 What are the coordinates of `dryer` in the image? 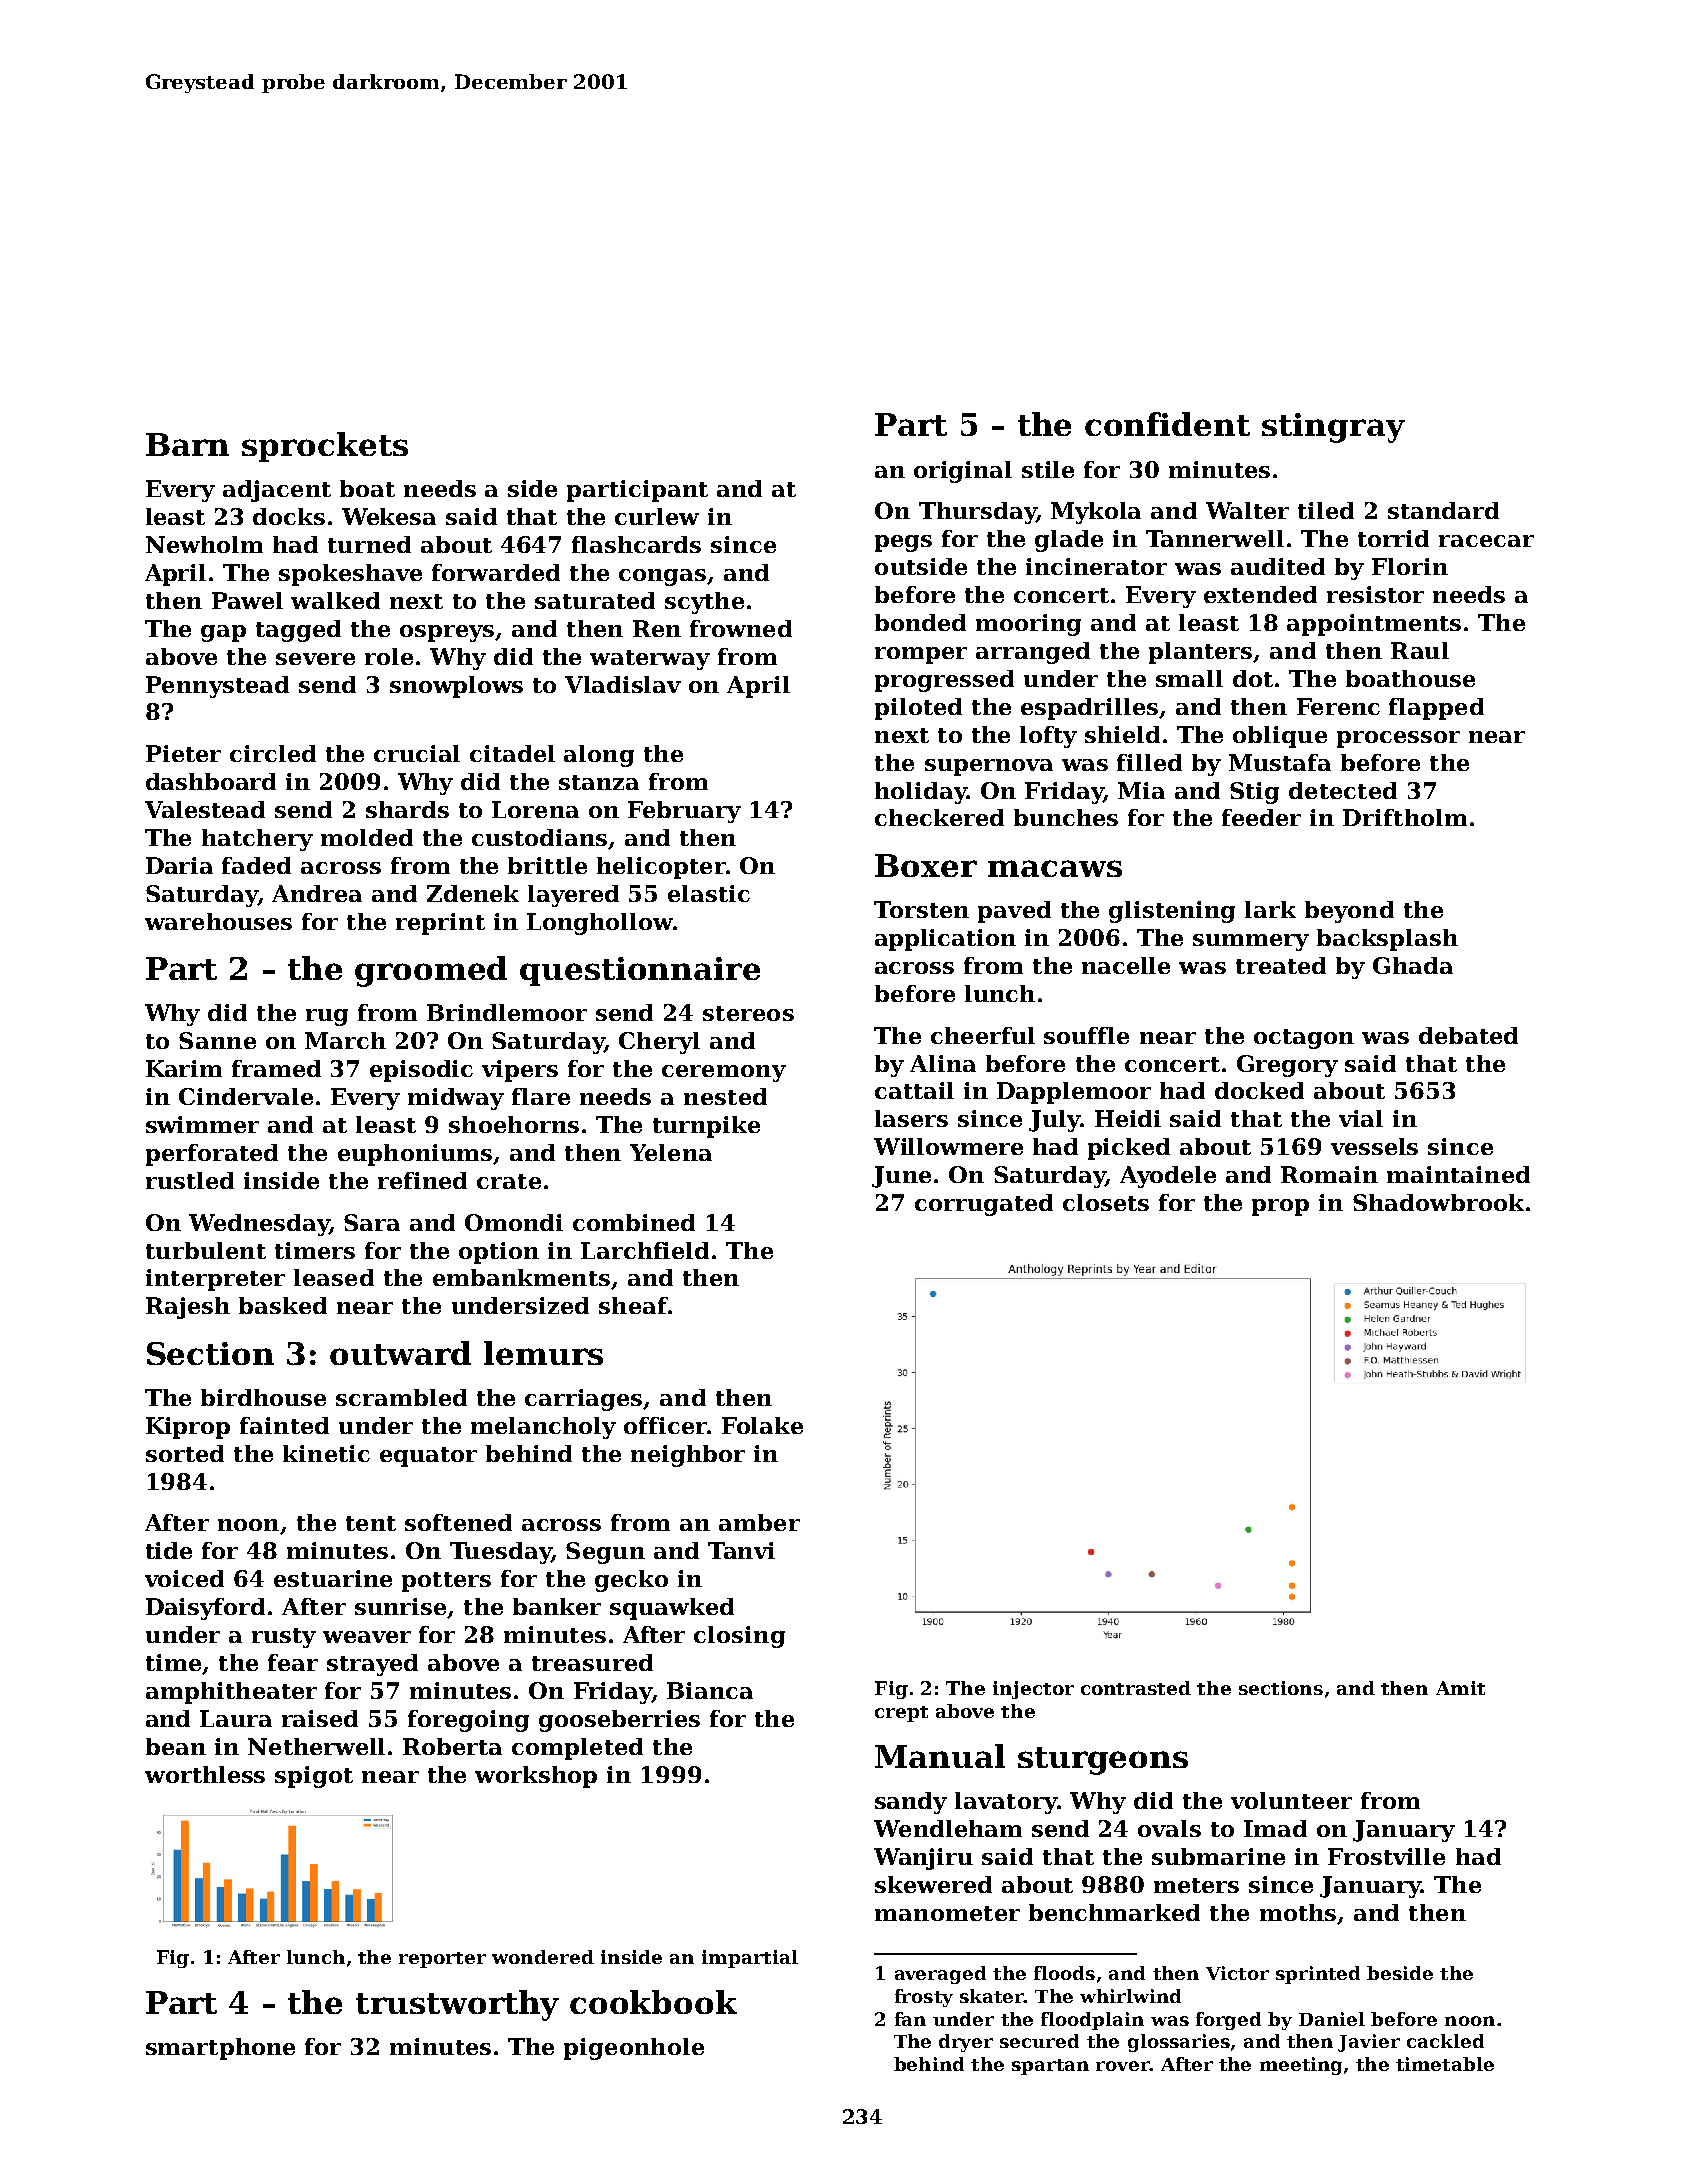 It's located at (966, 2043).
